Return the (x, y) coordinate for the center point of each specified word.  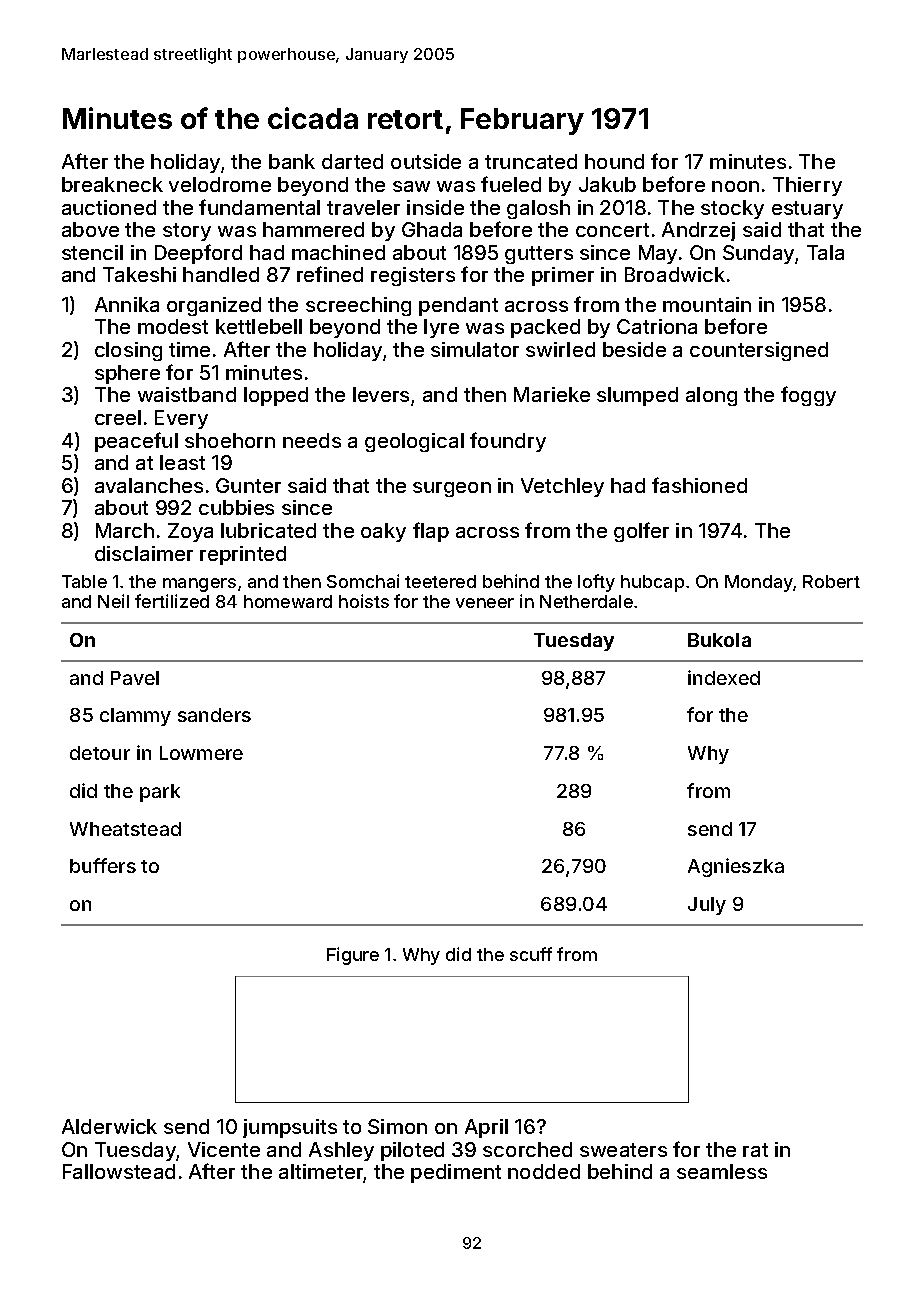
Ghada (432, 229)
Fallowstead (119, 1171)
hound (614, 161)
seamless (722, 1171)
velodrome (220, 184)
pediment (456, 1173)
